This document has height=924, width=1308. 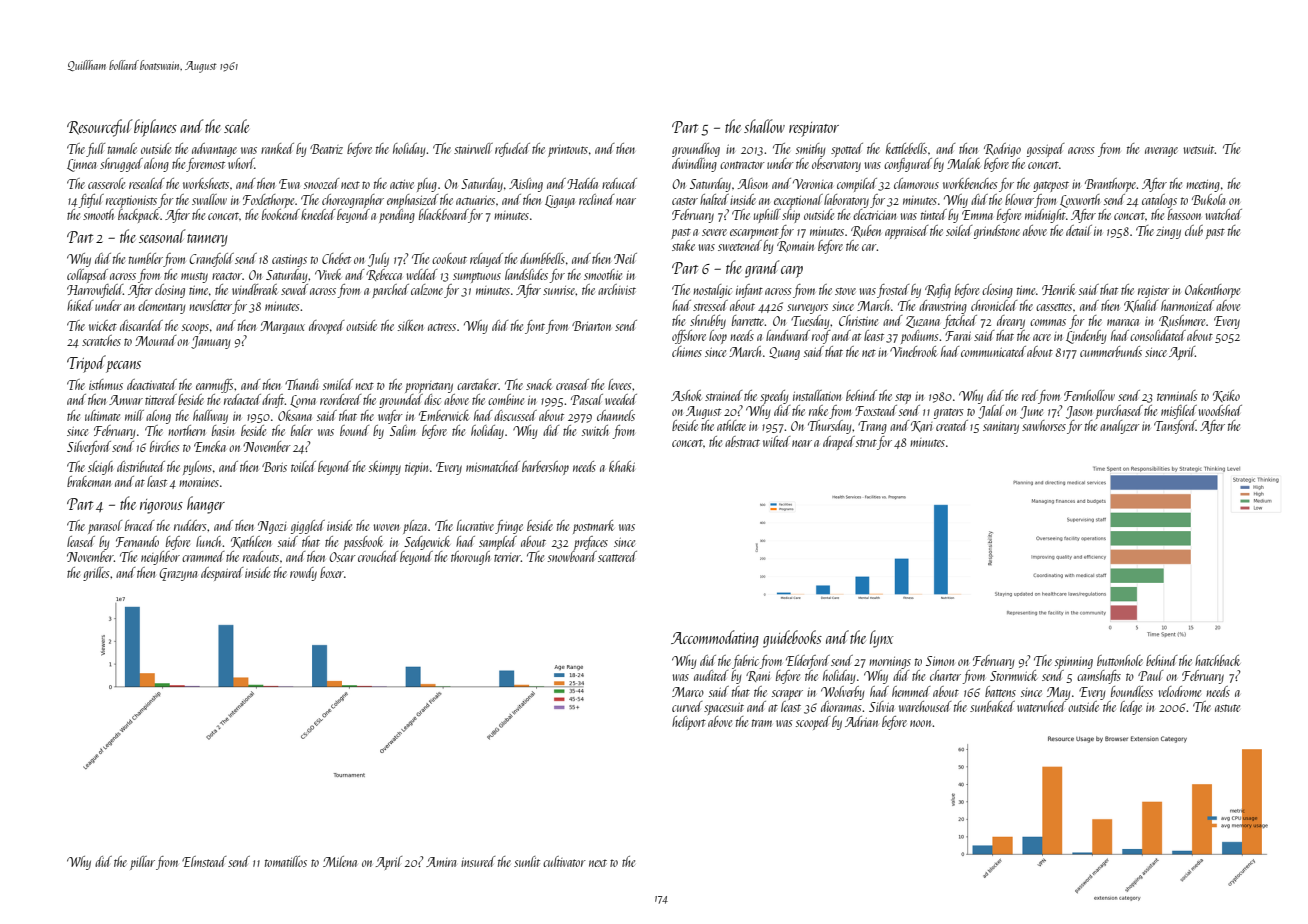 I want to click on dumbbells, so click(x=542, y=258).
